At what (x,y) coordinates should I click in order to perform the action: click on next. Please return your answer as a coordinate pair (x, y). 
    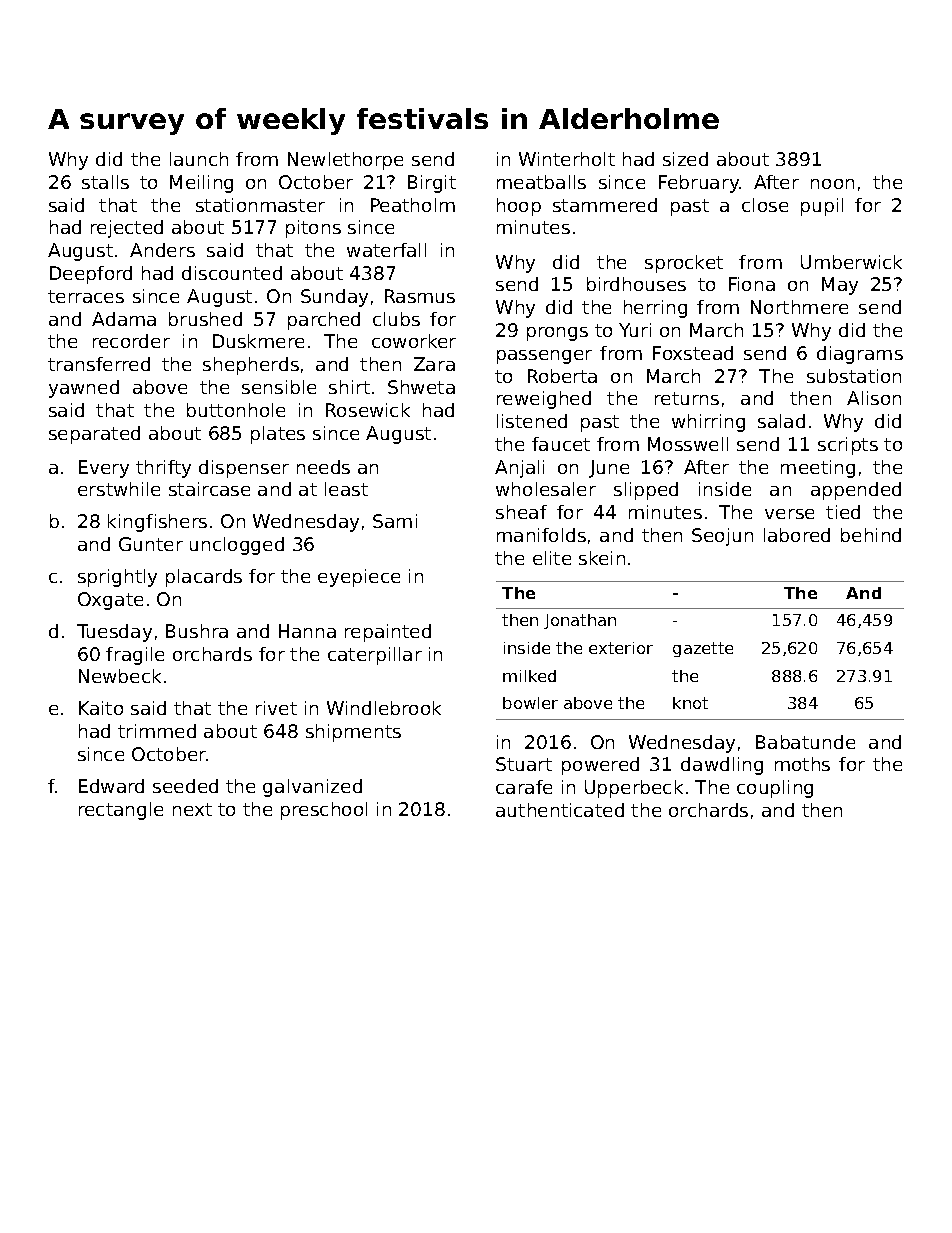
    Looking at the image, I should click on (192, 809).
